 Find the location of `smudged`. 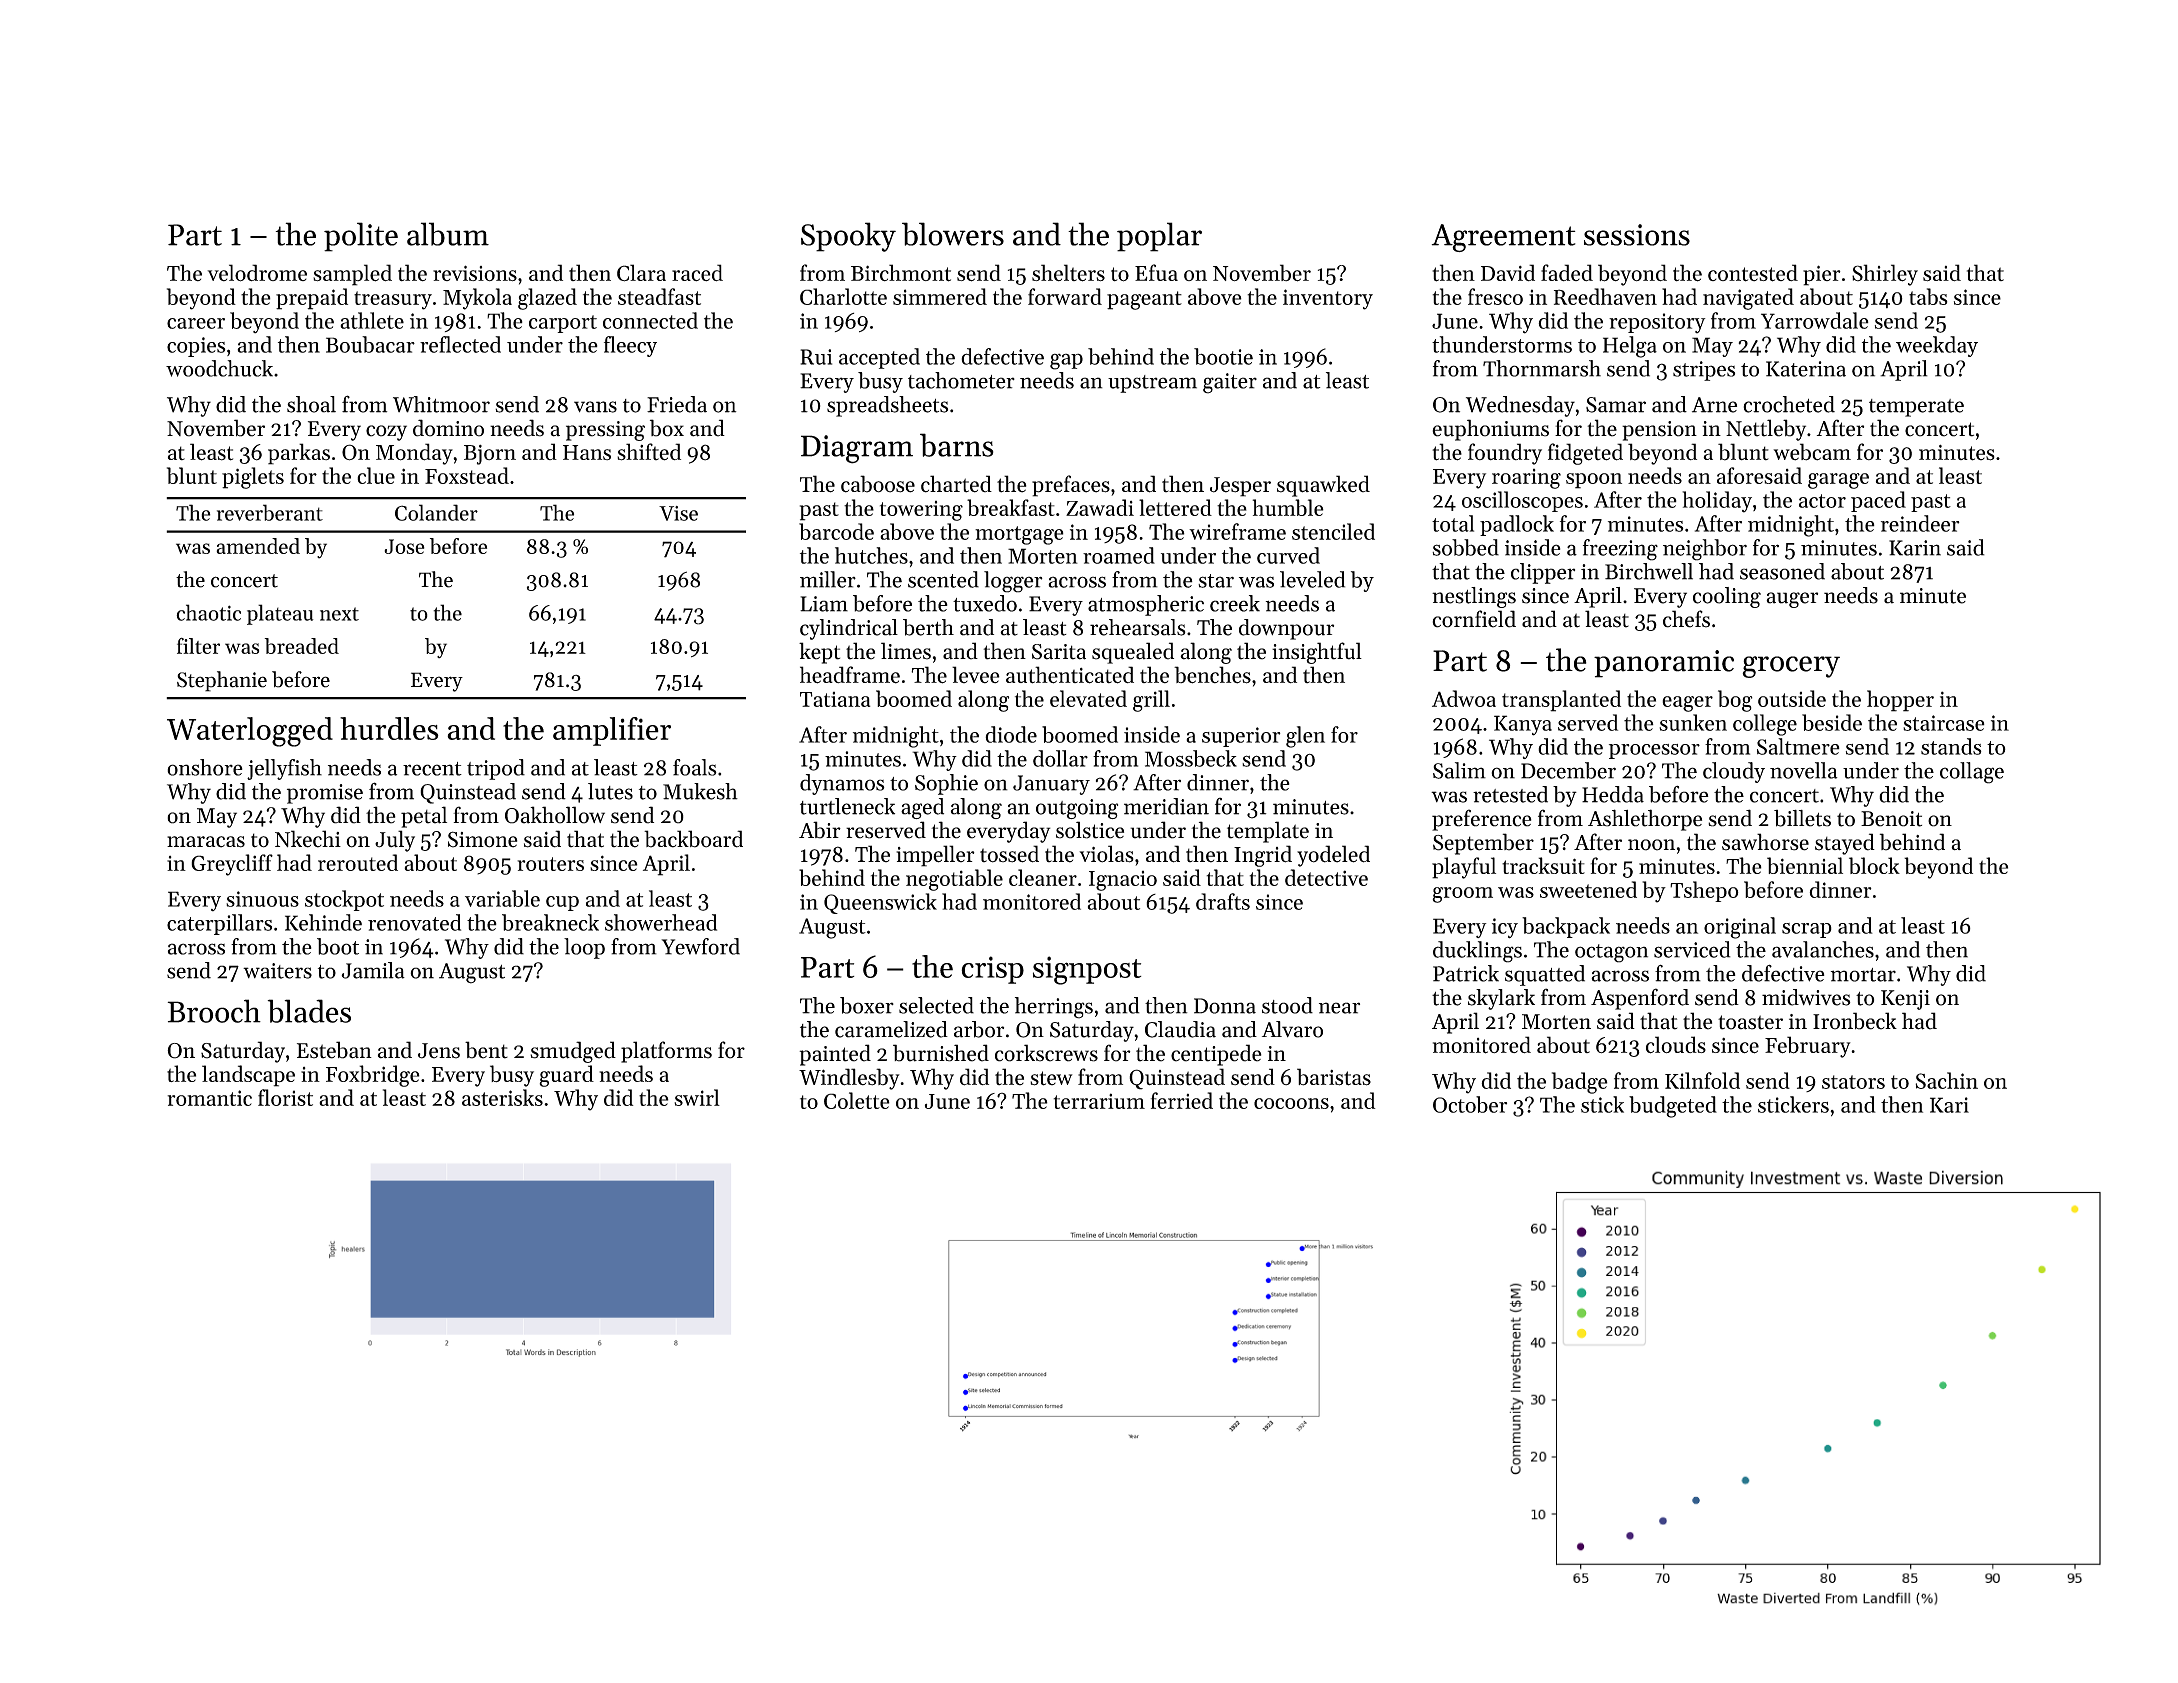

smudged is located at coordinates (573, 1052).
